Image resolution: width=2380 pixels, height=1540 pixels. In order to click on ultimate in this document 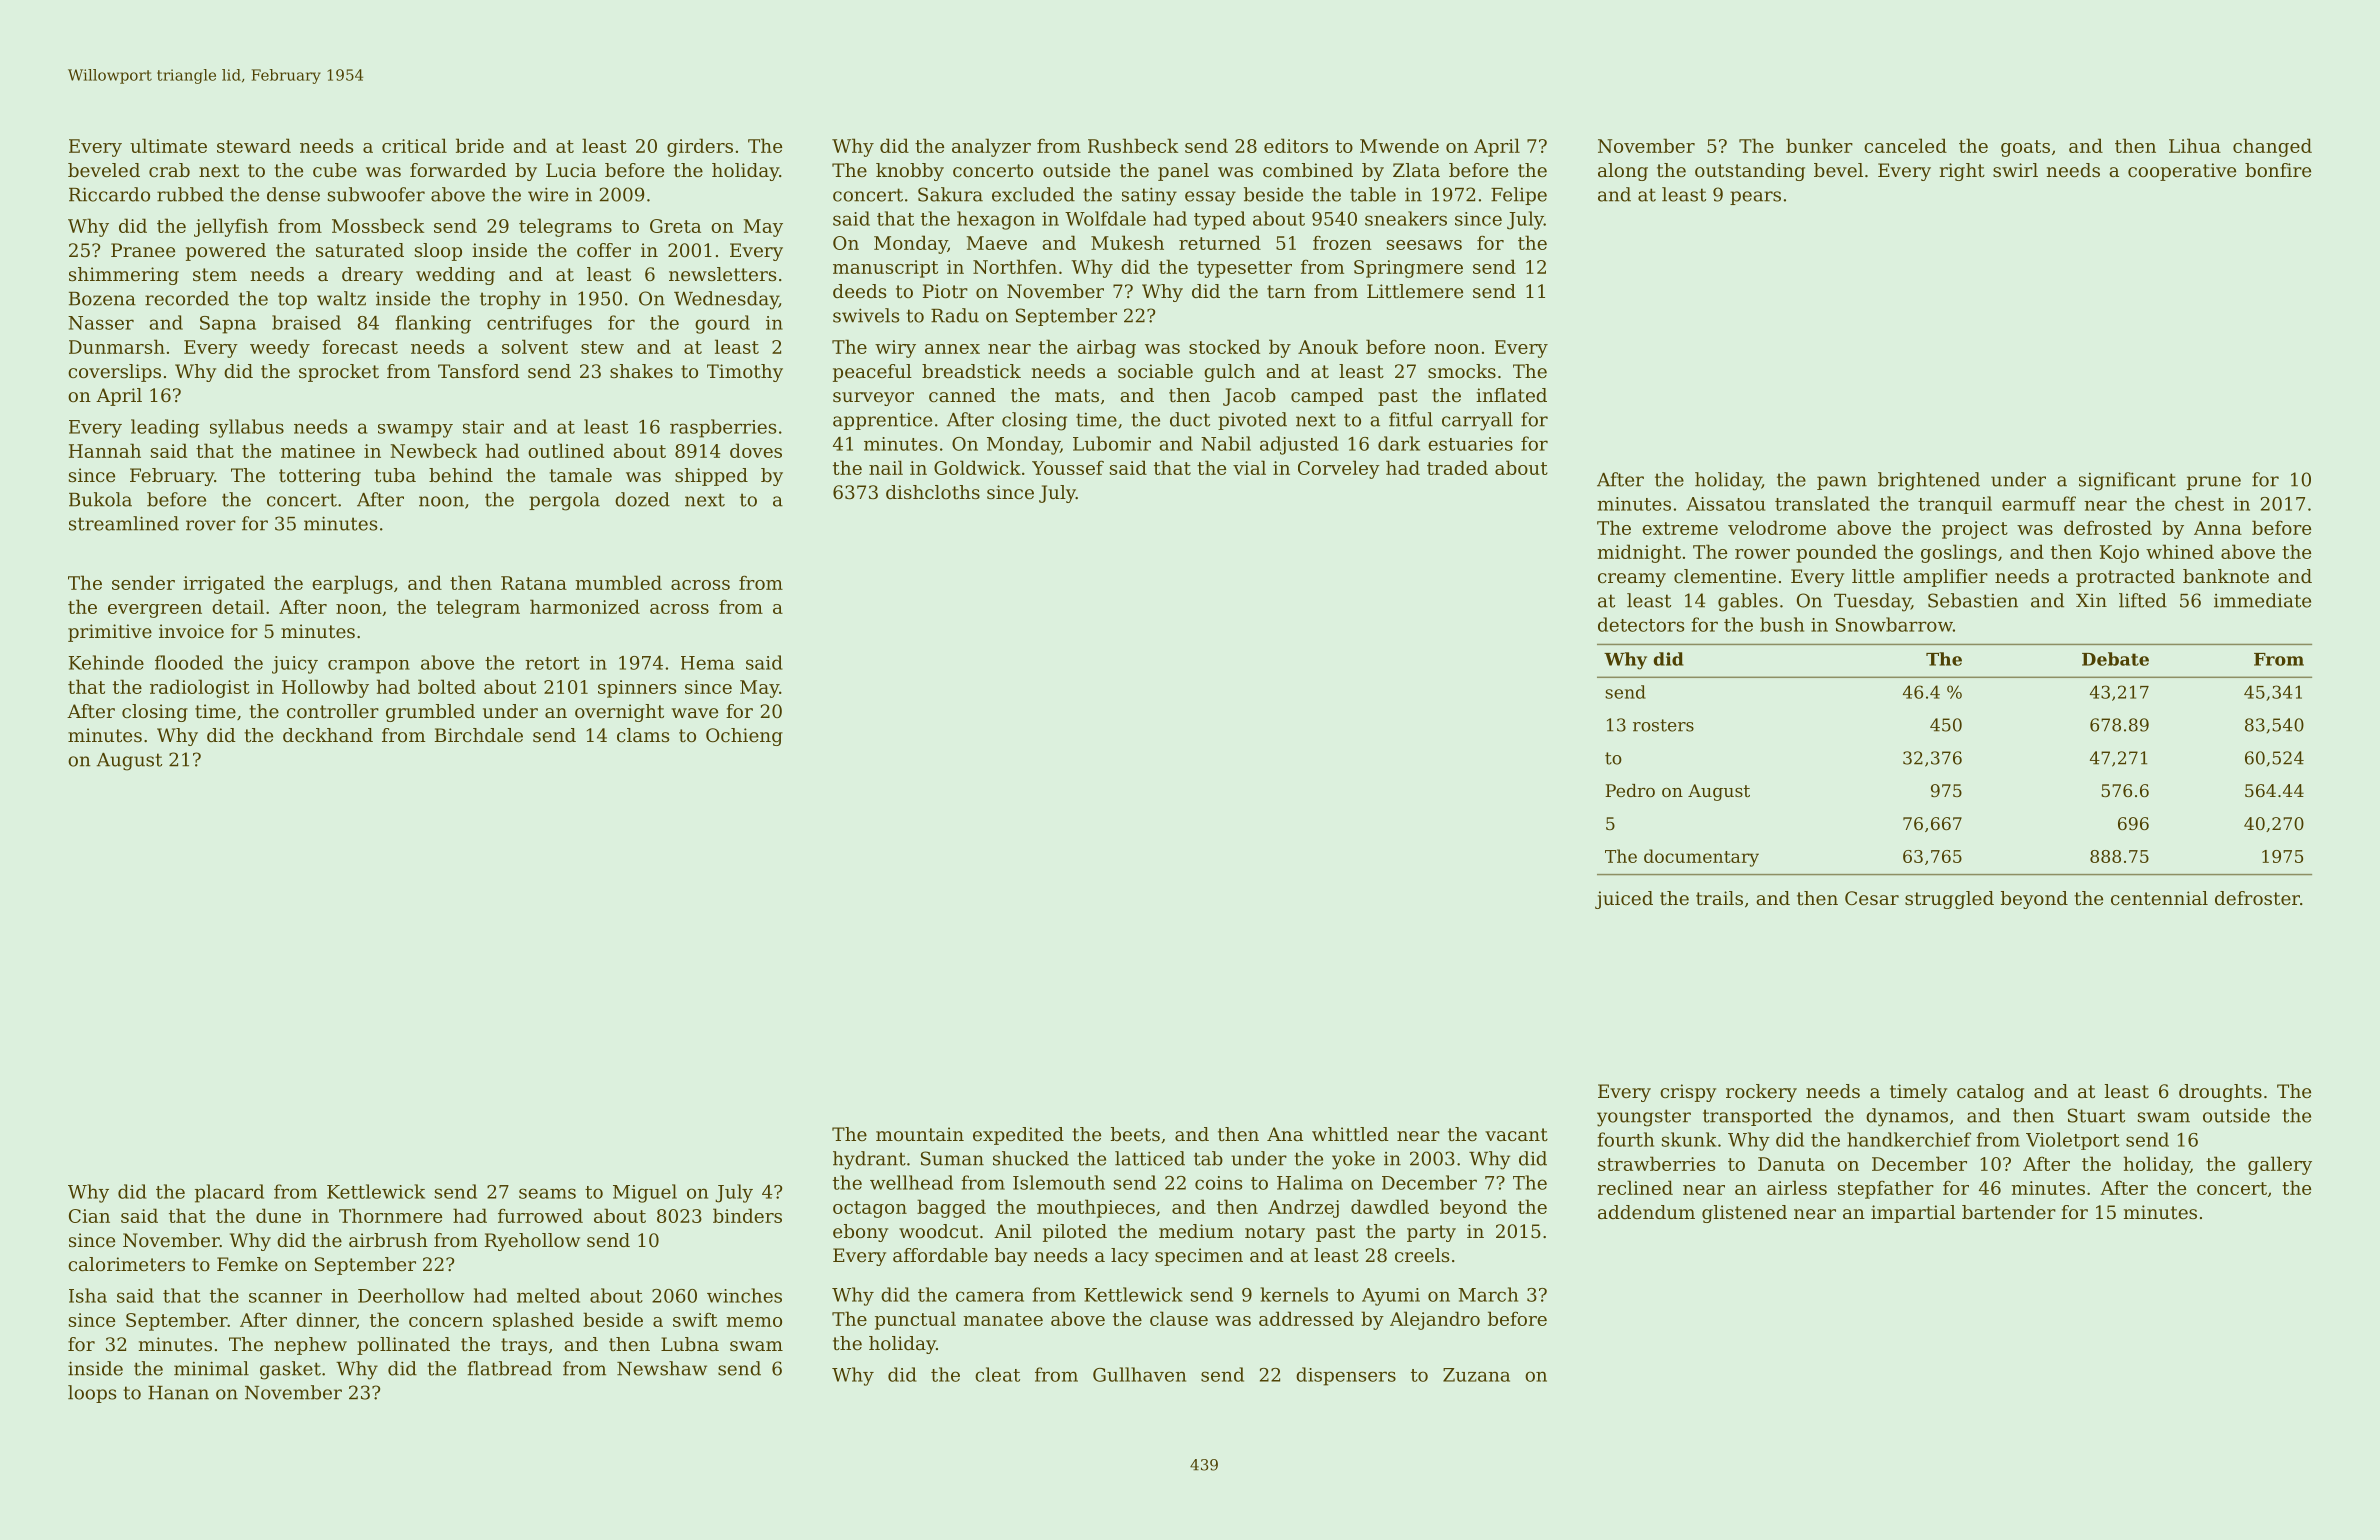, I will do `click(168, 145)`.
